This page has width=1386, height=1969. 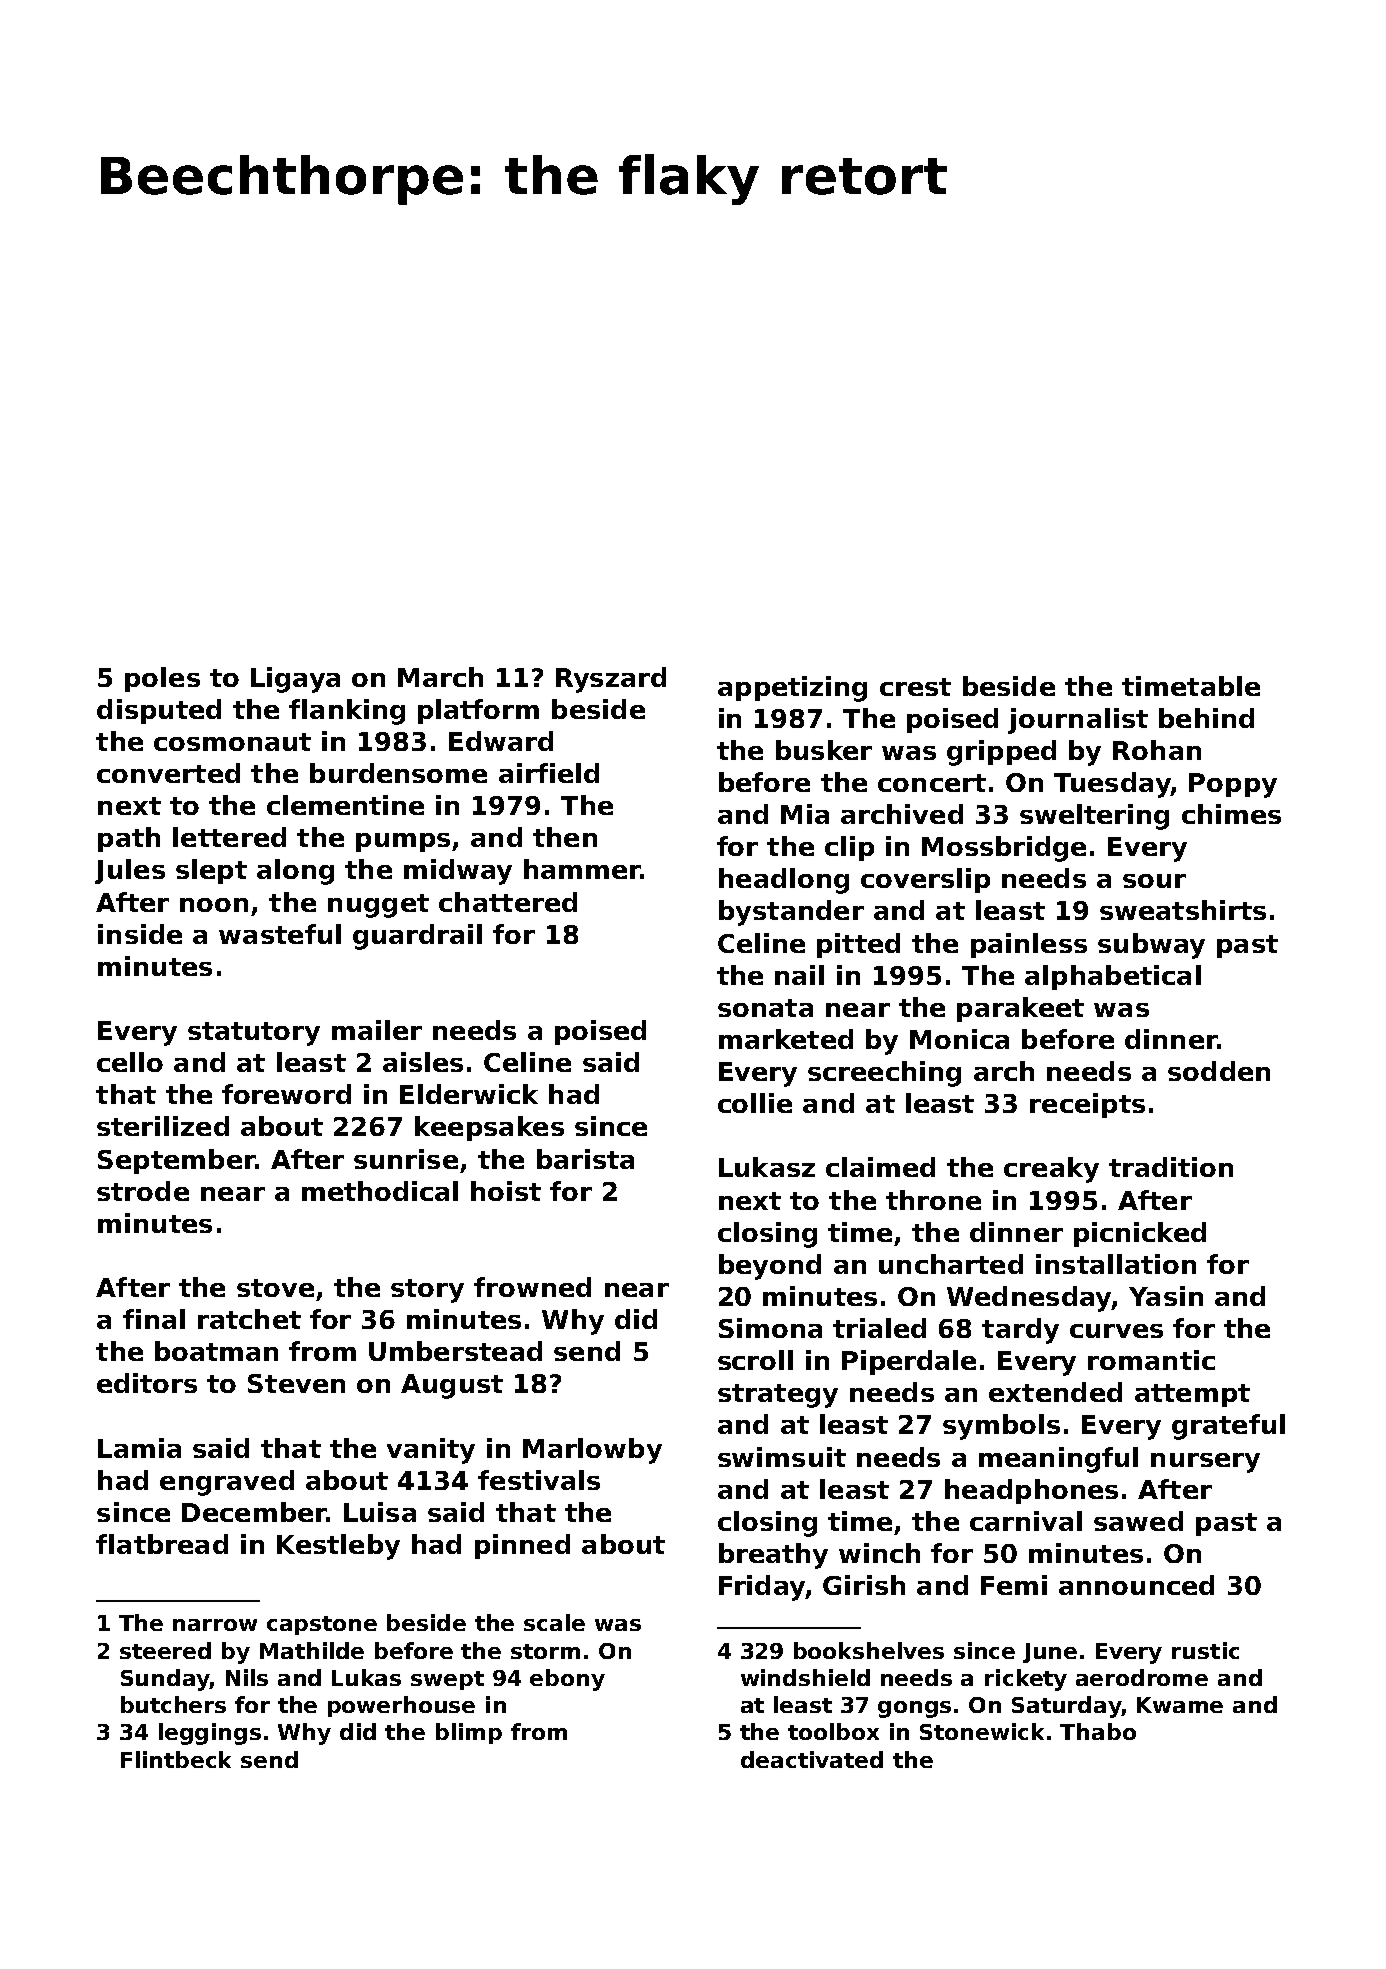 I want to click on flanking, so click(x=347, y=712).
